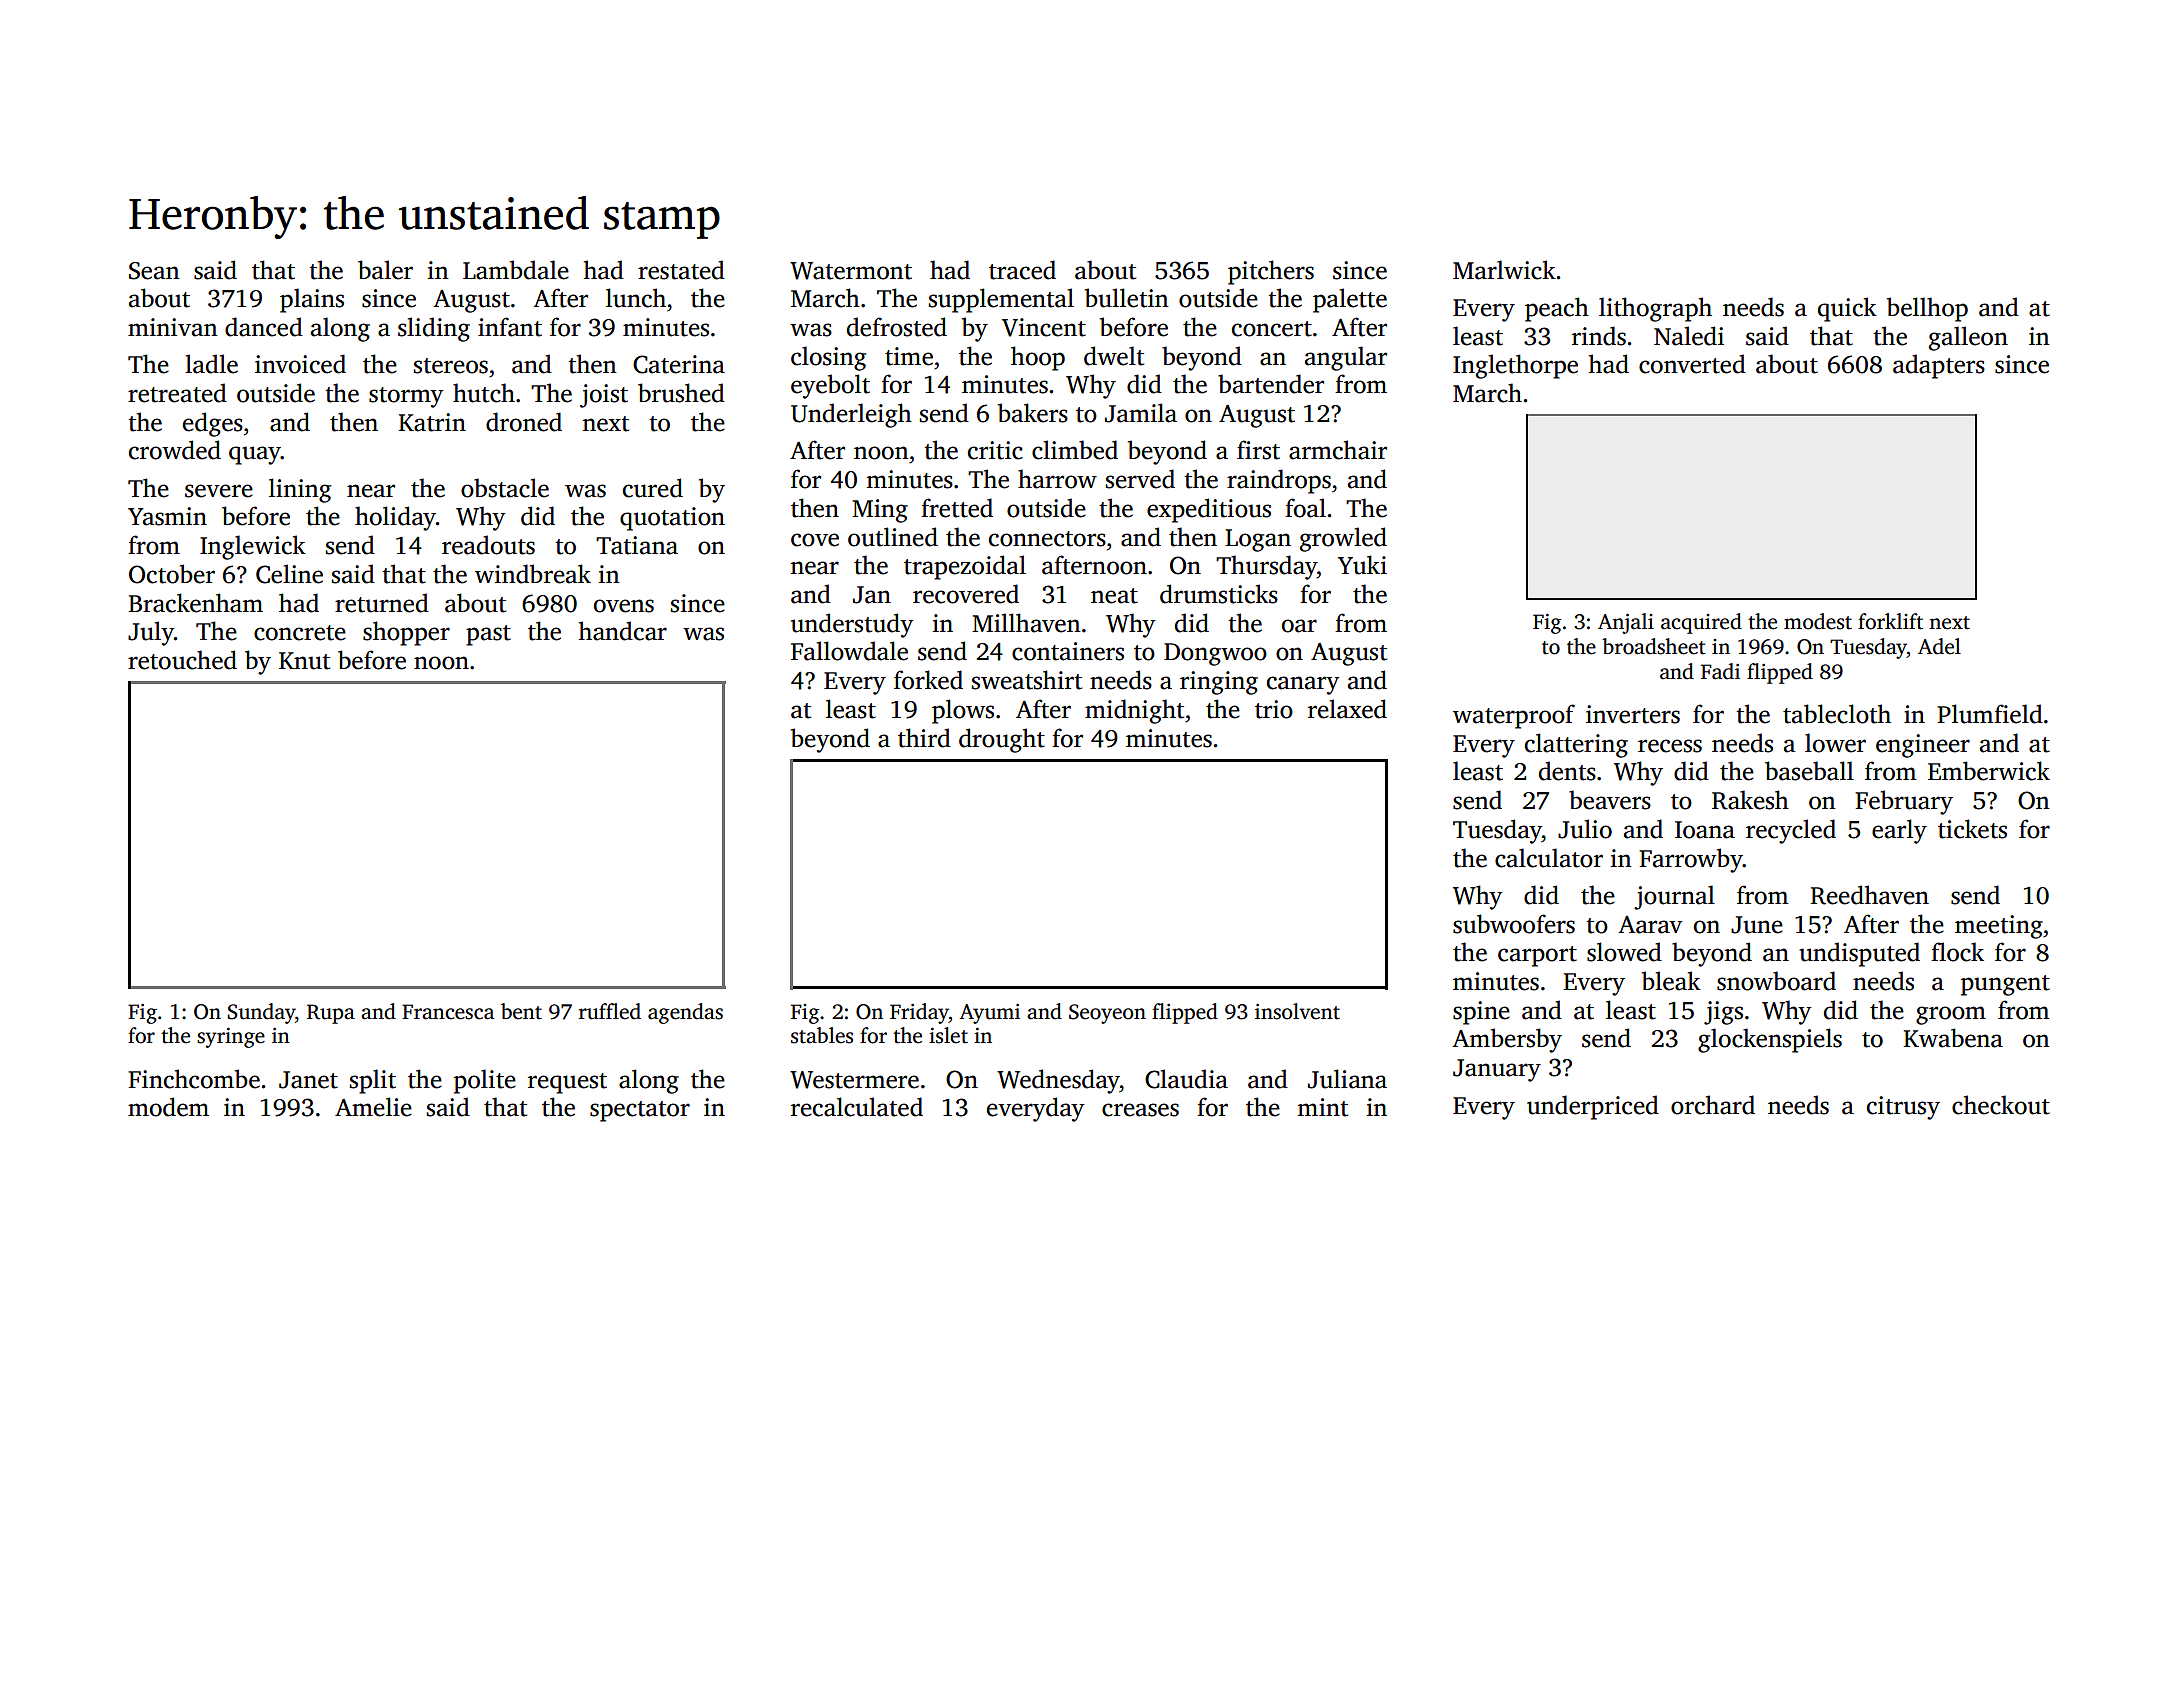  I want to click on trio, so click(1274, 709).
